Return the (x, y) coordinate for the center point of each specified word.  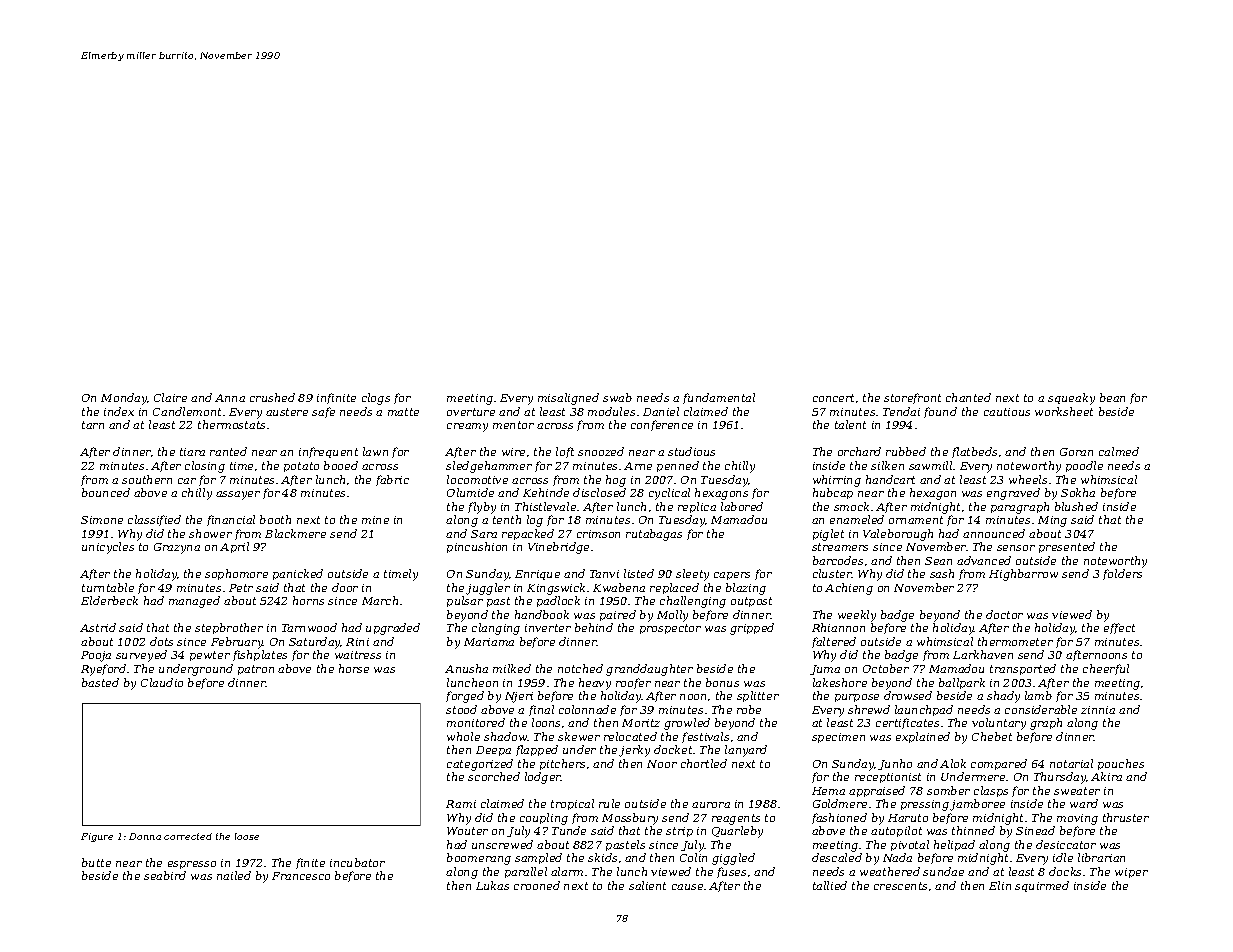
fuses (731, 872)
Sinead (1035, 830)
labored (742, 506)
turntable (108, 587)
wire (513, 452)
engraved (1013, 494)
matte (403, 412)
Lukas (492, 885)
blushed (1076, 506)
